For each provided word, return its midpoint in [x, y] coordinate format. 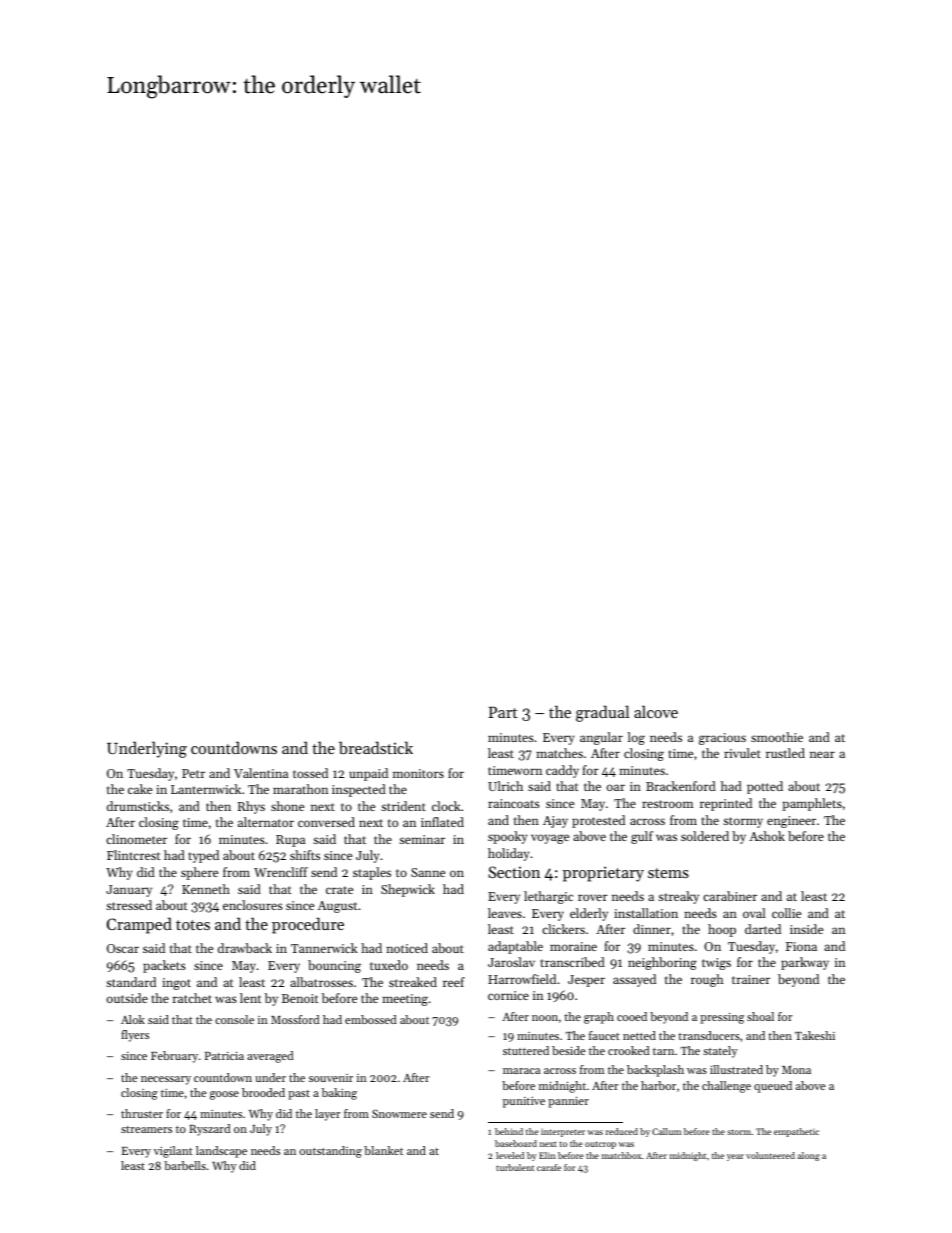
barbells [185, 1165]
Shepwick [408, 890]
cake [140, 789]
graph [599, 1018]
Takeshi [815, 1035]
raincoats [514, 803]
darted [763, 929]
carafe [549, 1167]
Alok [133, 1019]
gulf [642, 837]
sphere [199, 873]
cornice [508, 995]
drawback [245, 948]
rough [707, 980]
